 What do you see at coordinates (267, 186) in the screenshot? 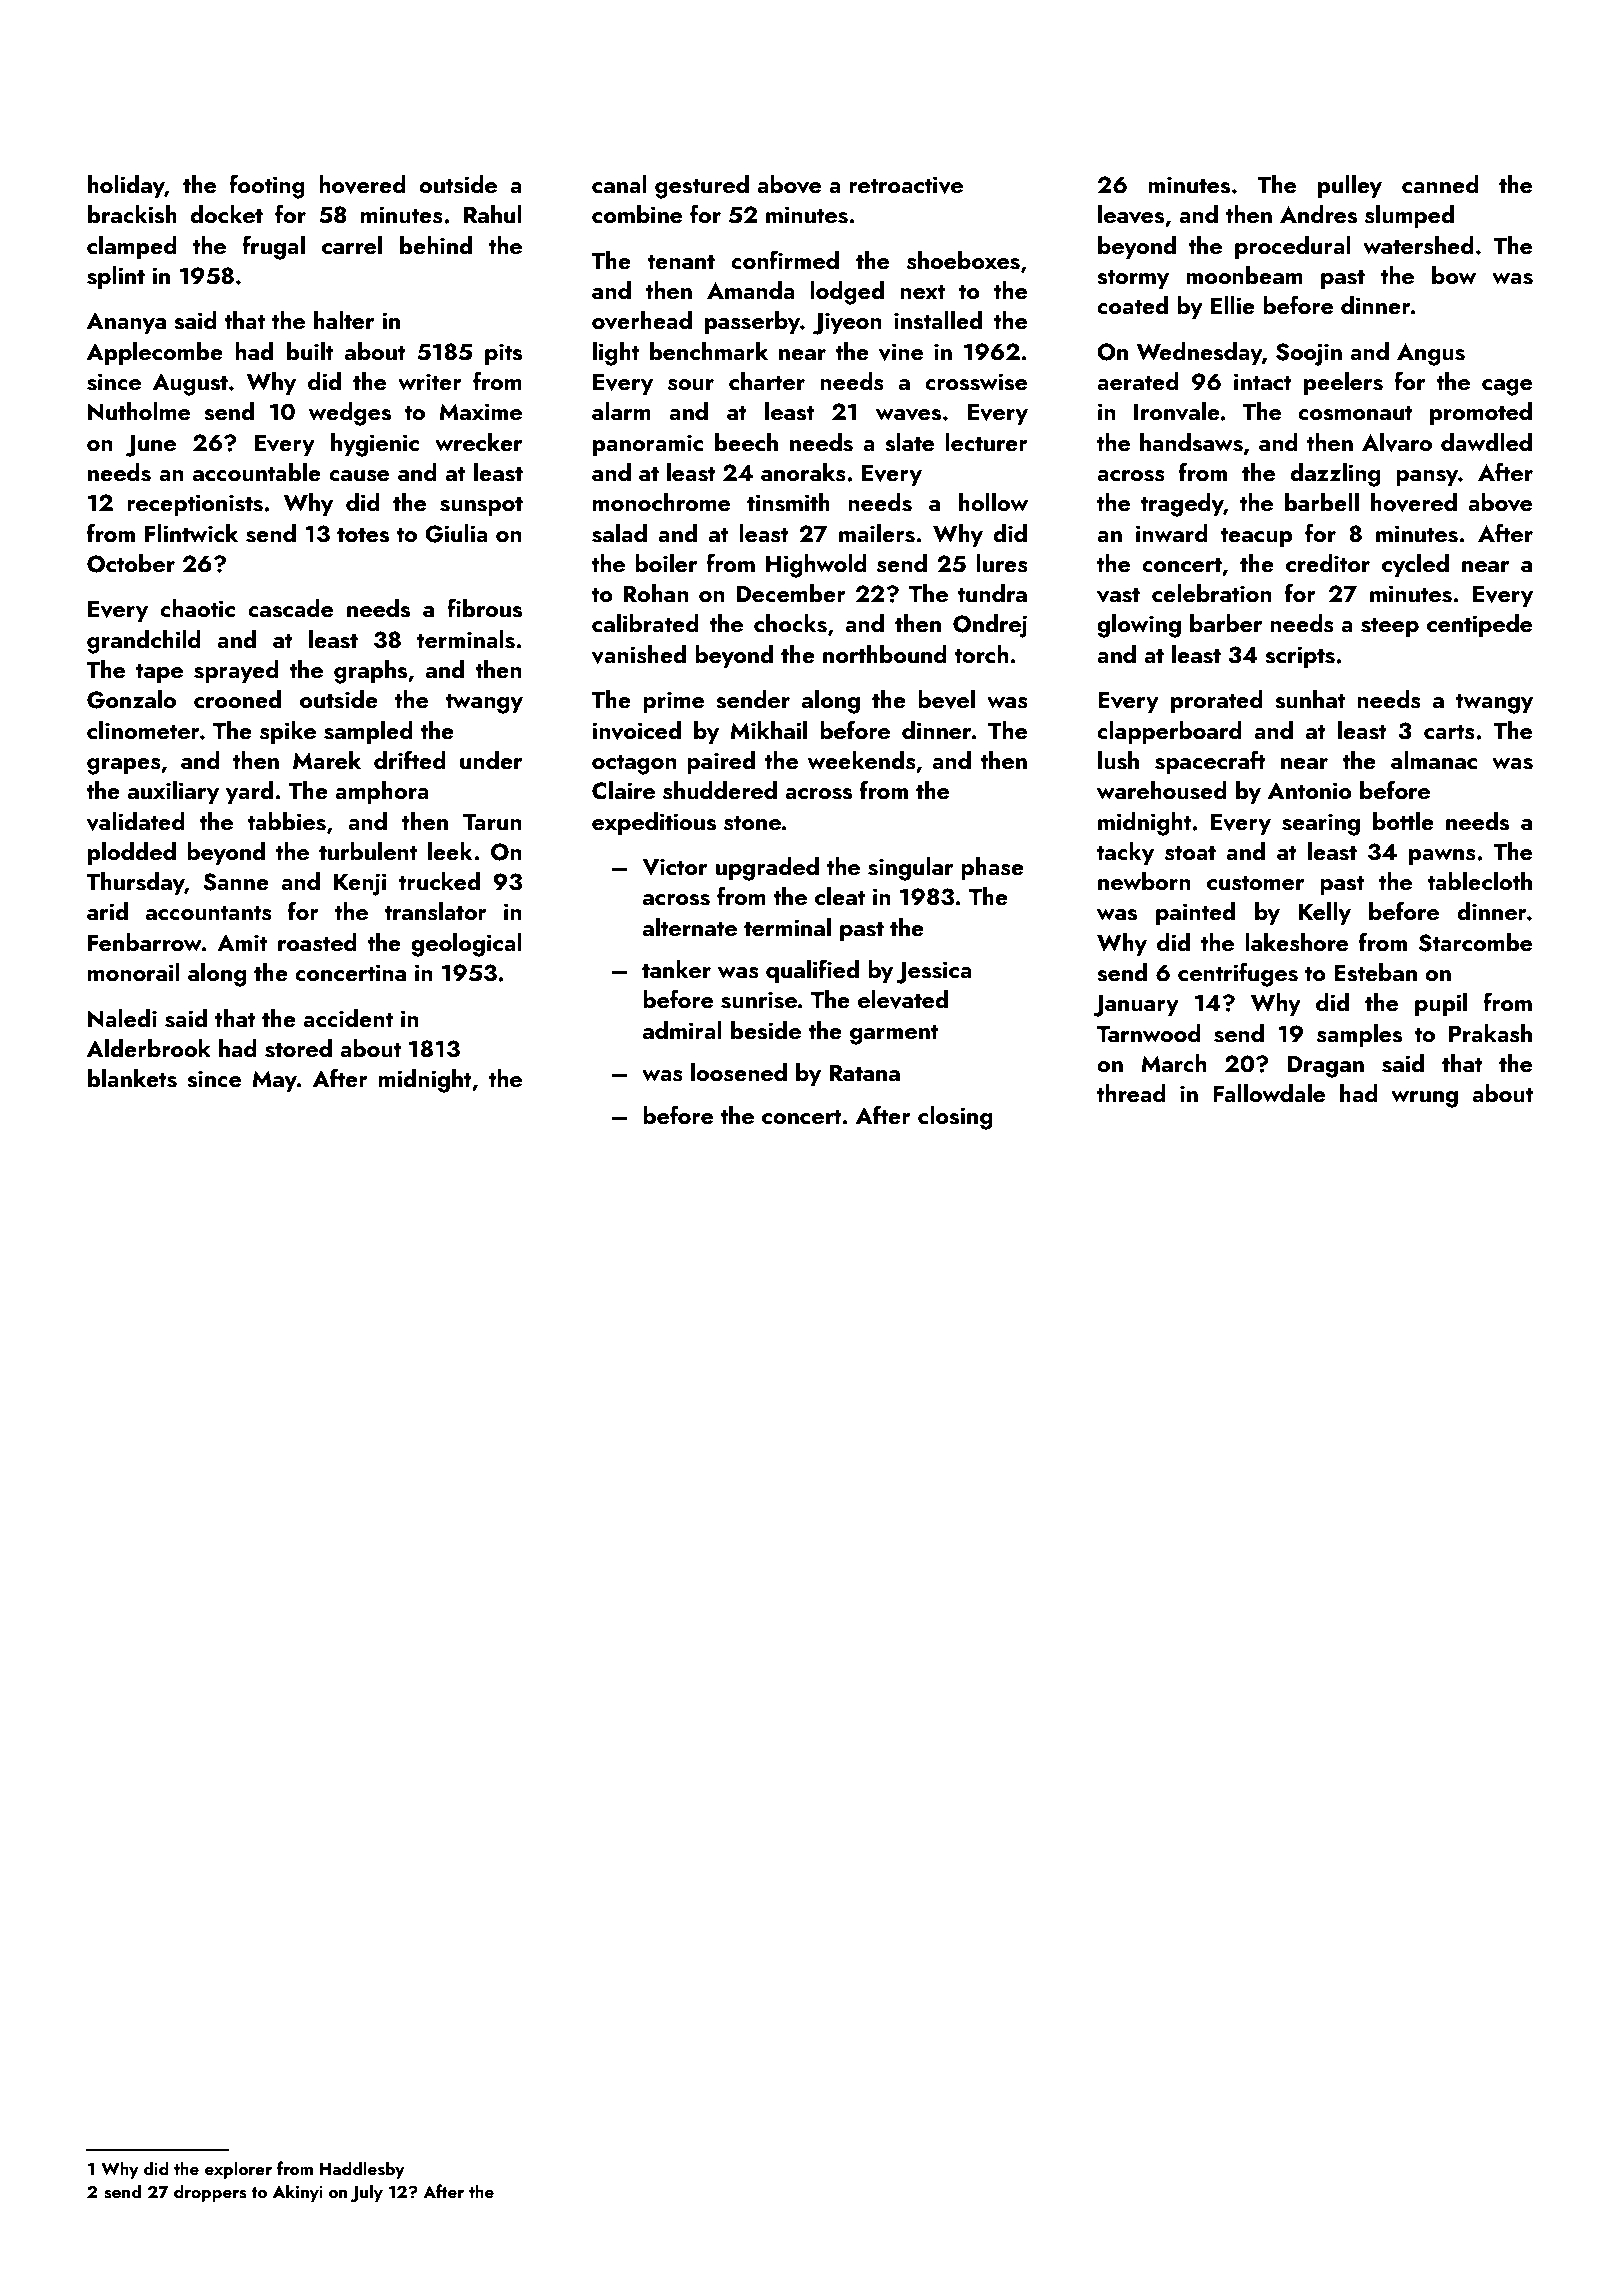
I see `footing` at bounding box center [267, 186].
